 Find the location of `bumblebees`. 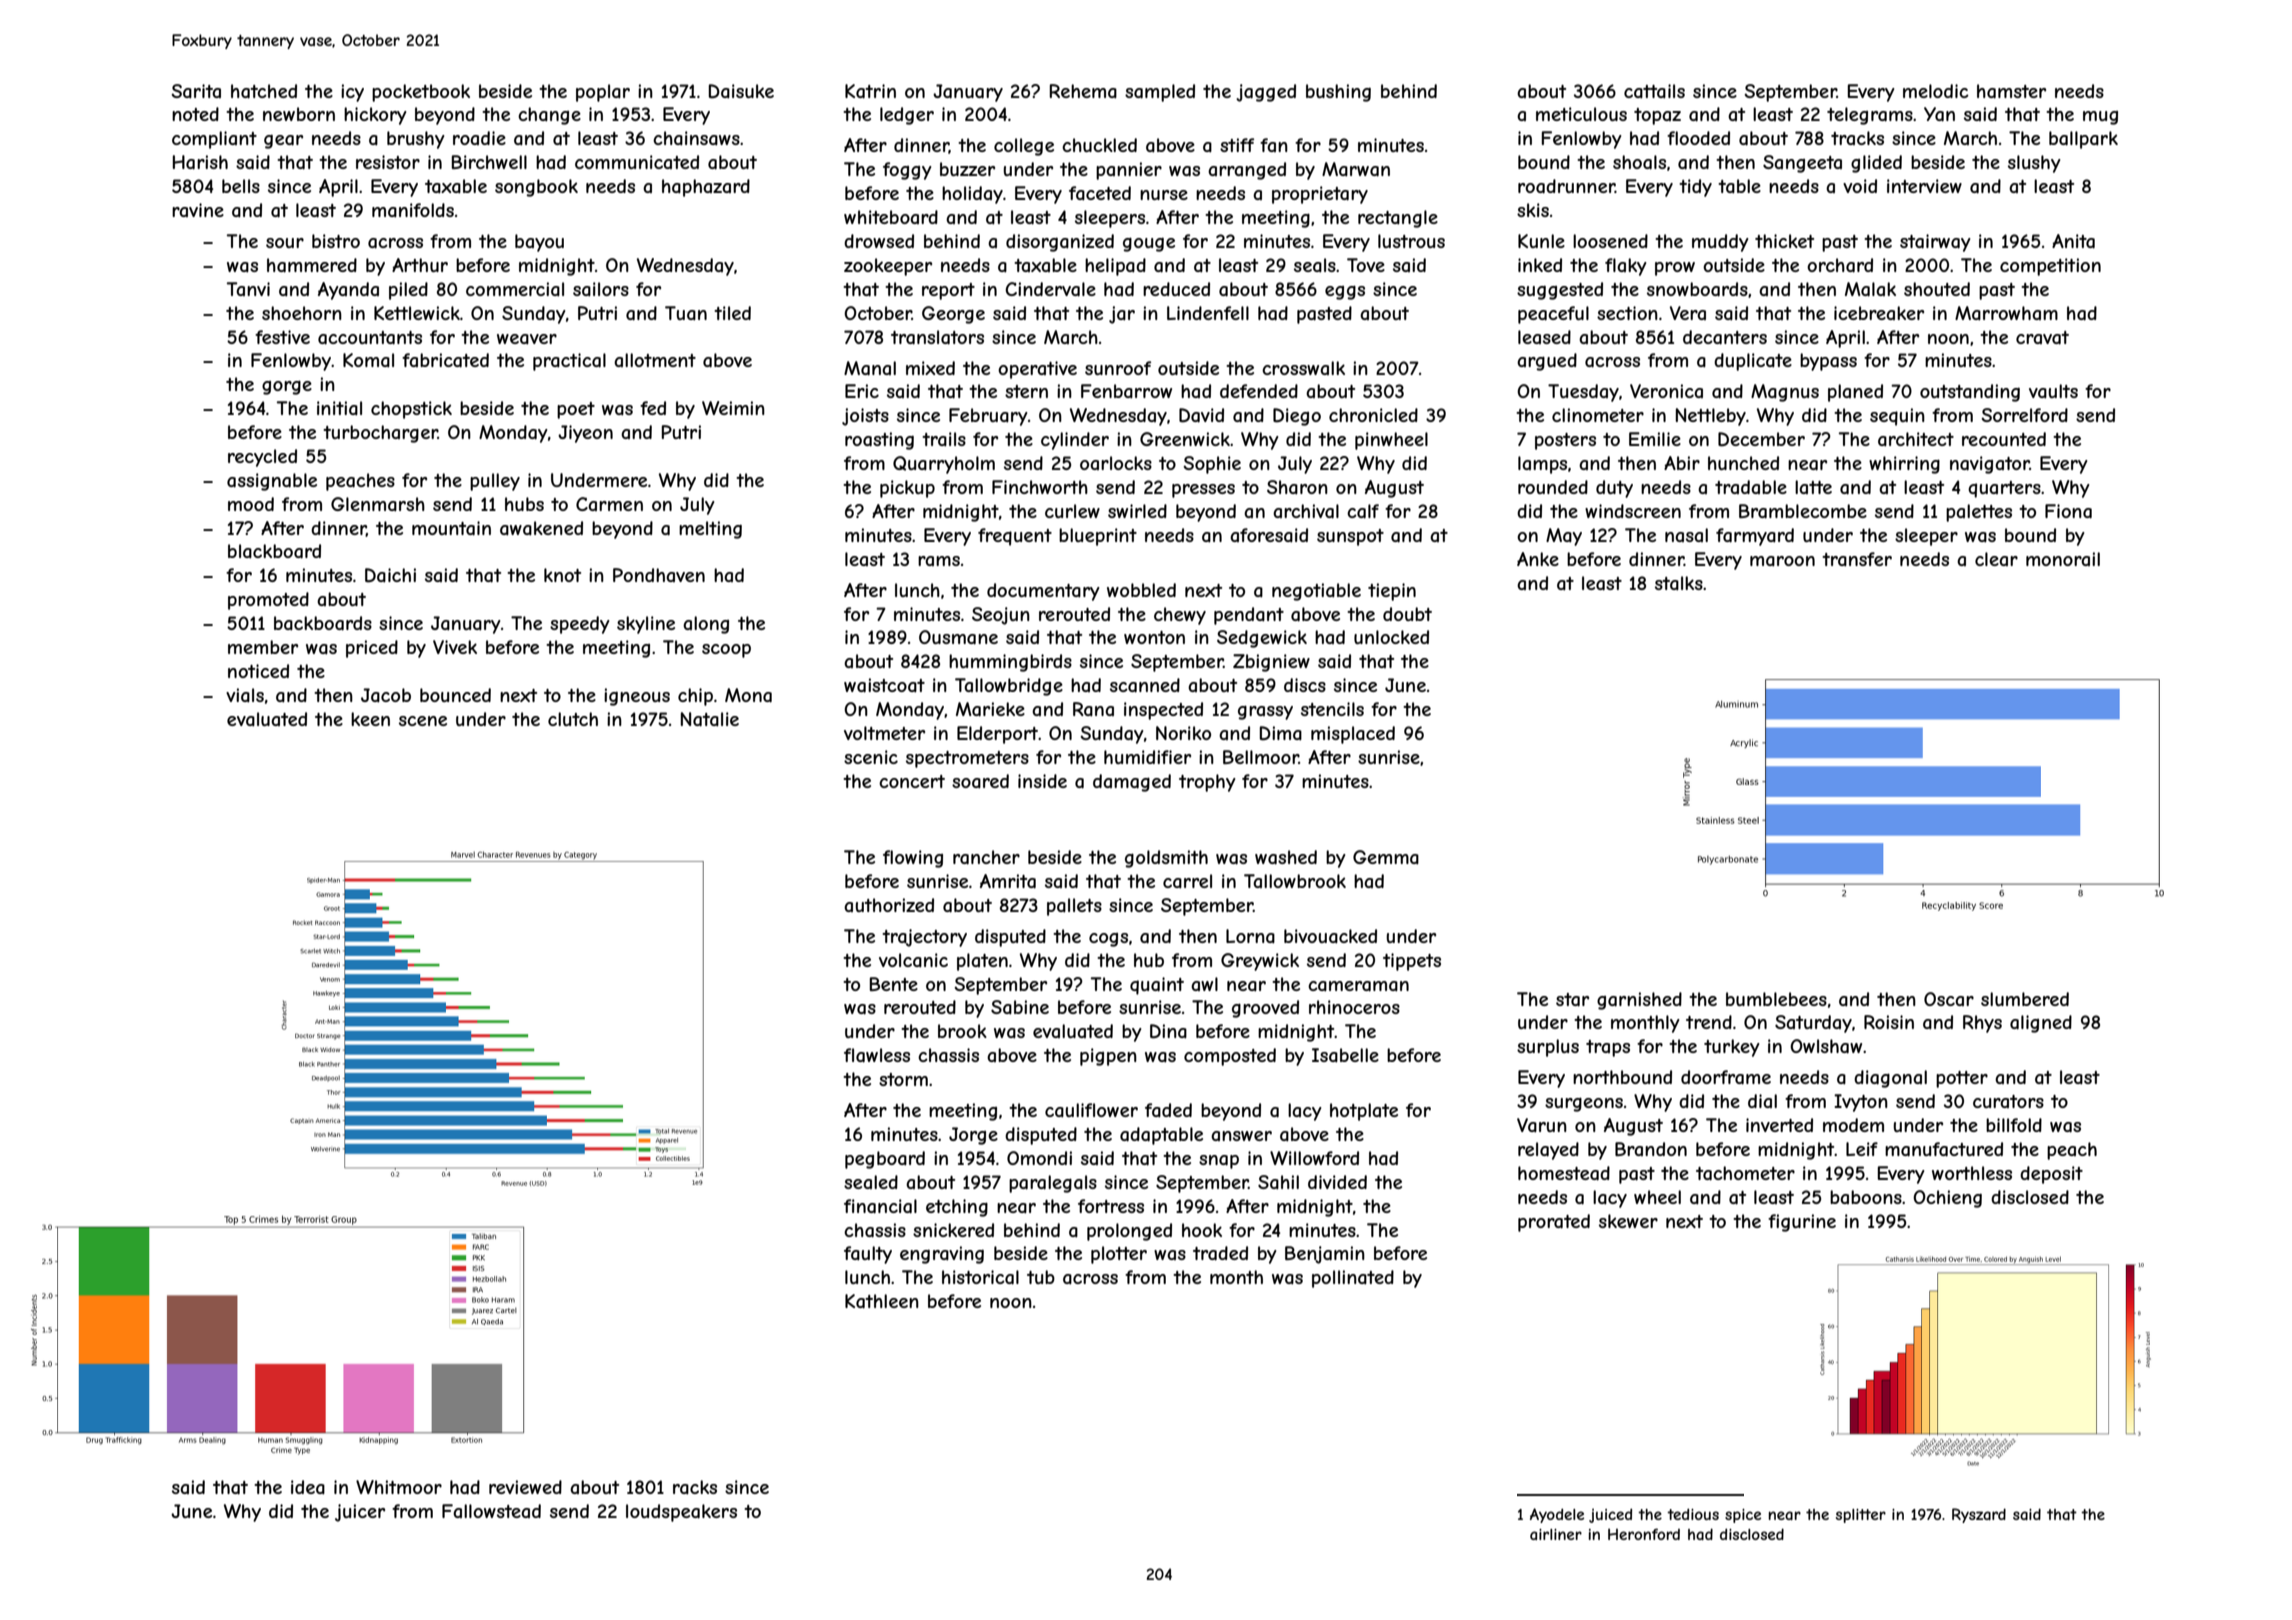

bumblebees is located at coordinates (1776, 999).
